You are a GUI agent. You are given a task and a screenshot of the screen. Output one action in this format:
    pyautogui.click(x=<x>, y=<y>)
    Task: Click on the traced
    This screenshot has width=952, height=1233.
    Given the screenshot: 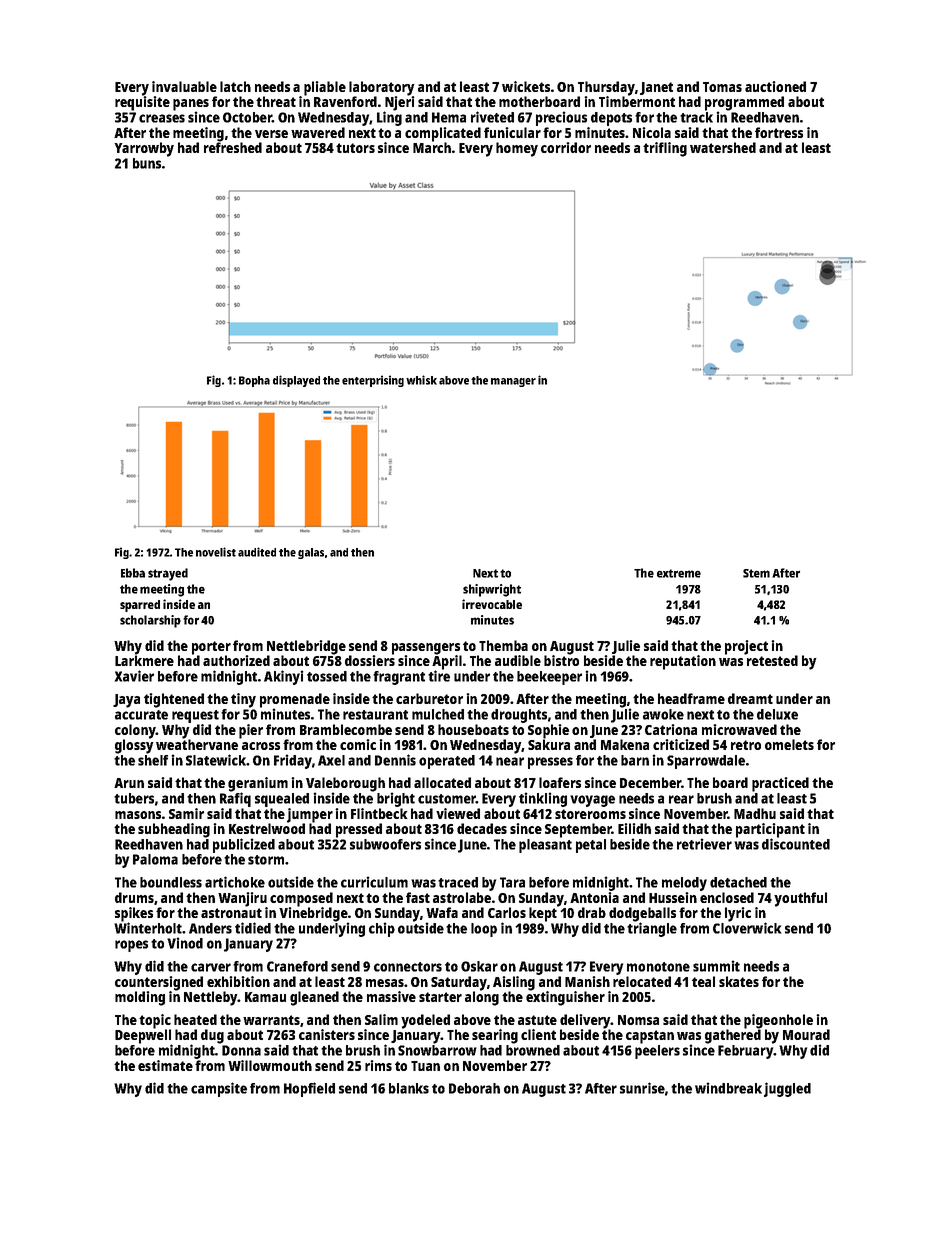 What is the action you would take?
    pyautogui.click(x=458, y=882)
